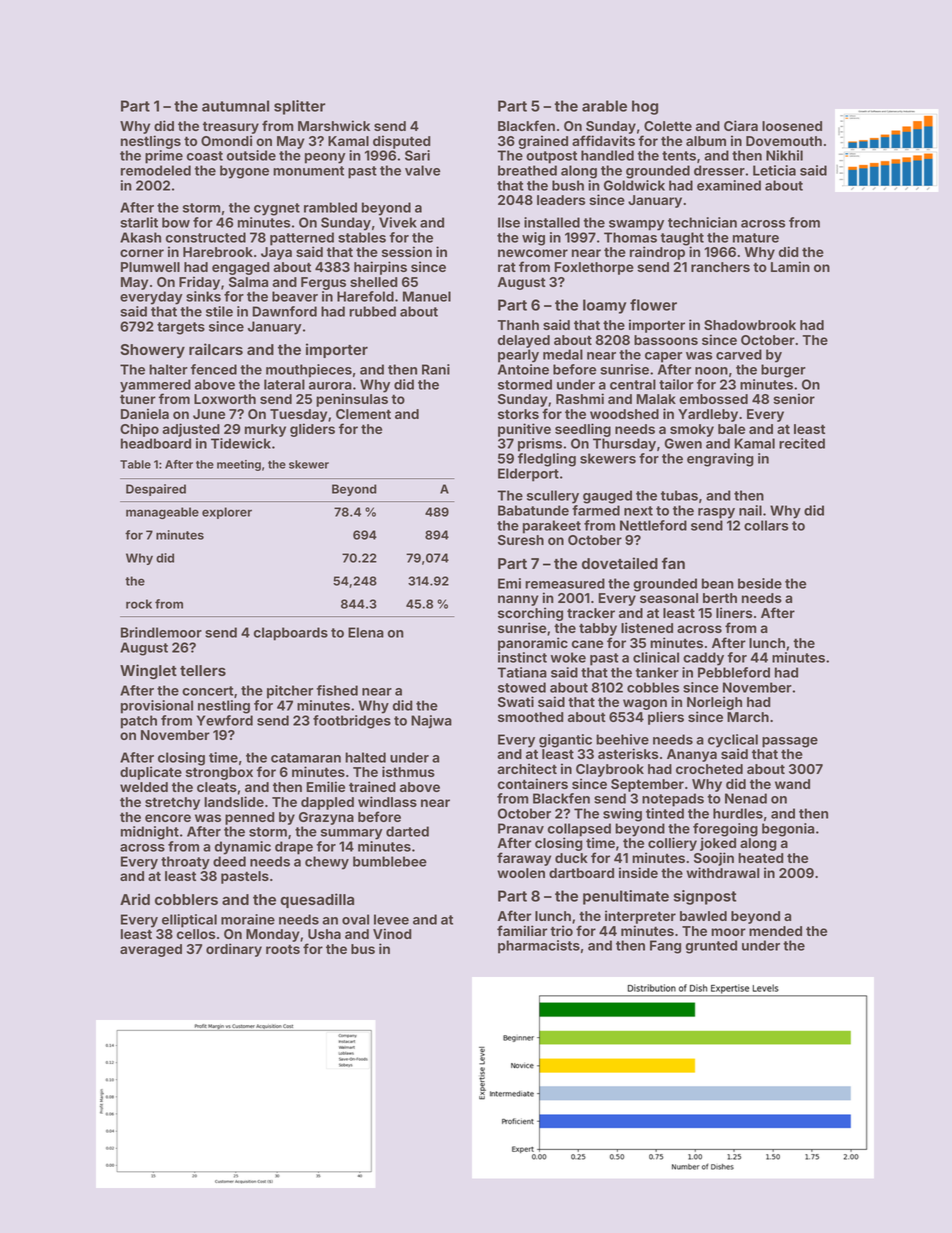 The height and width of the document is (1233, 952). Describe the element at coordinates (299, 107) in the document. I see `splitter` at that location.
